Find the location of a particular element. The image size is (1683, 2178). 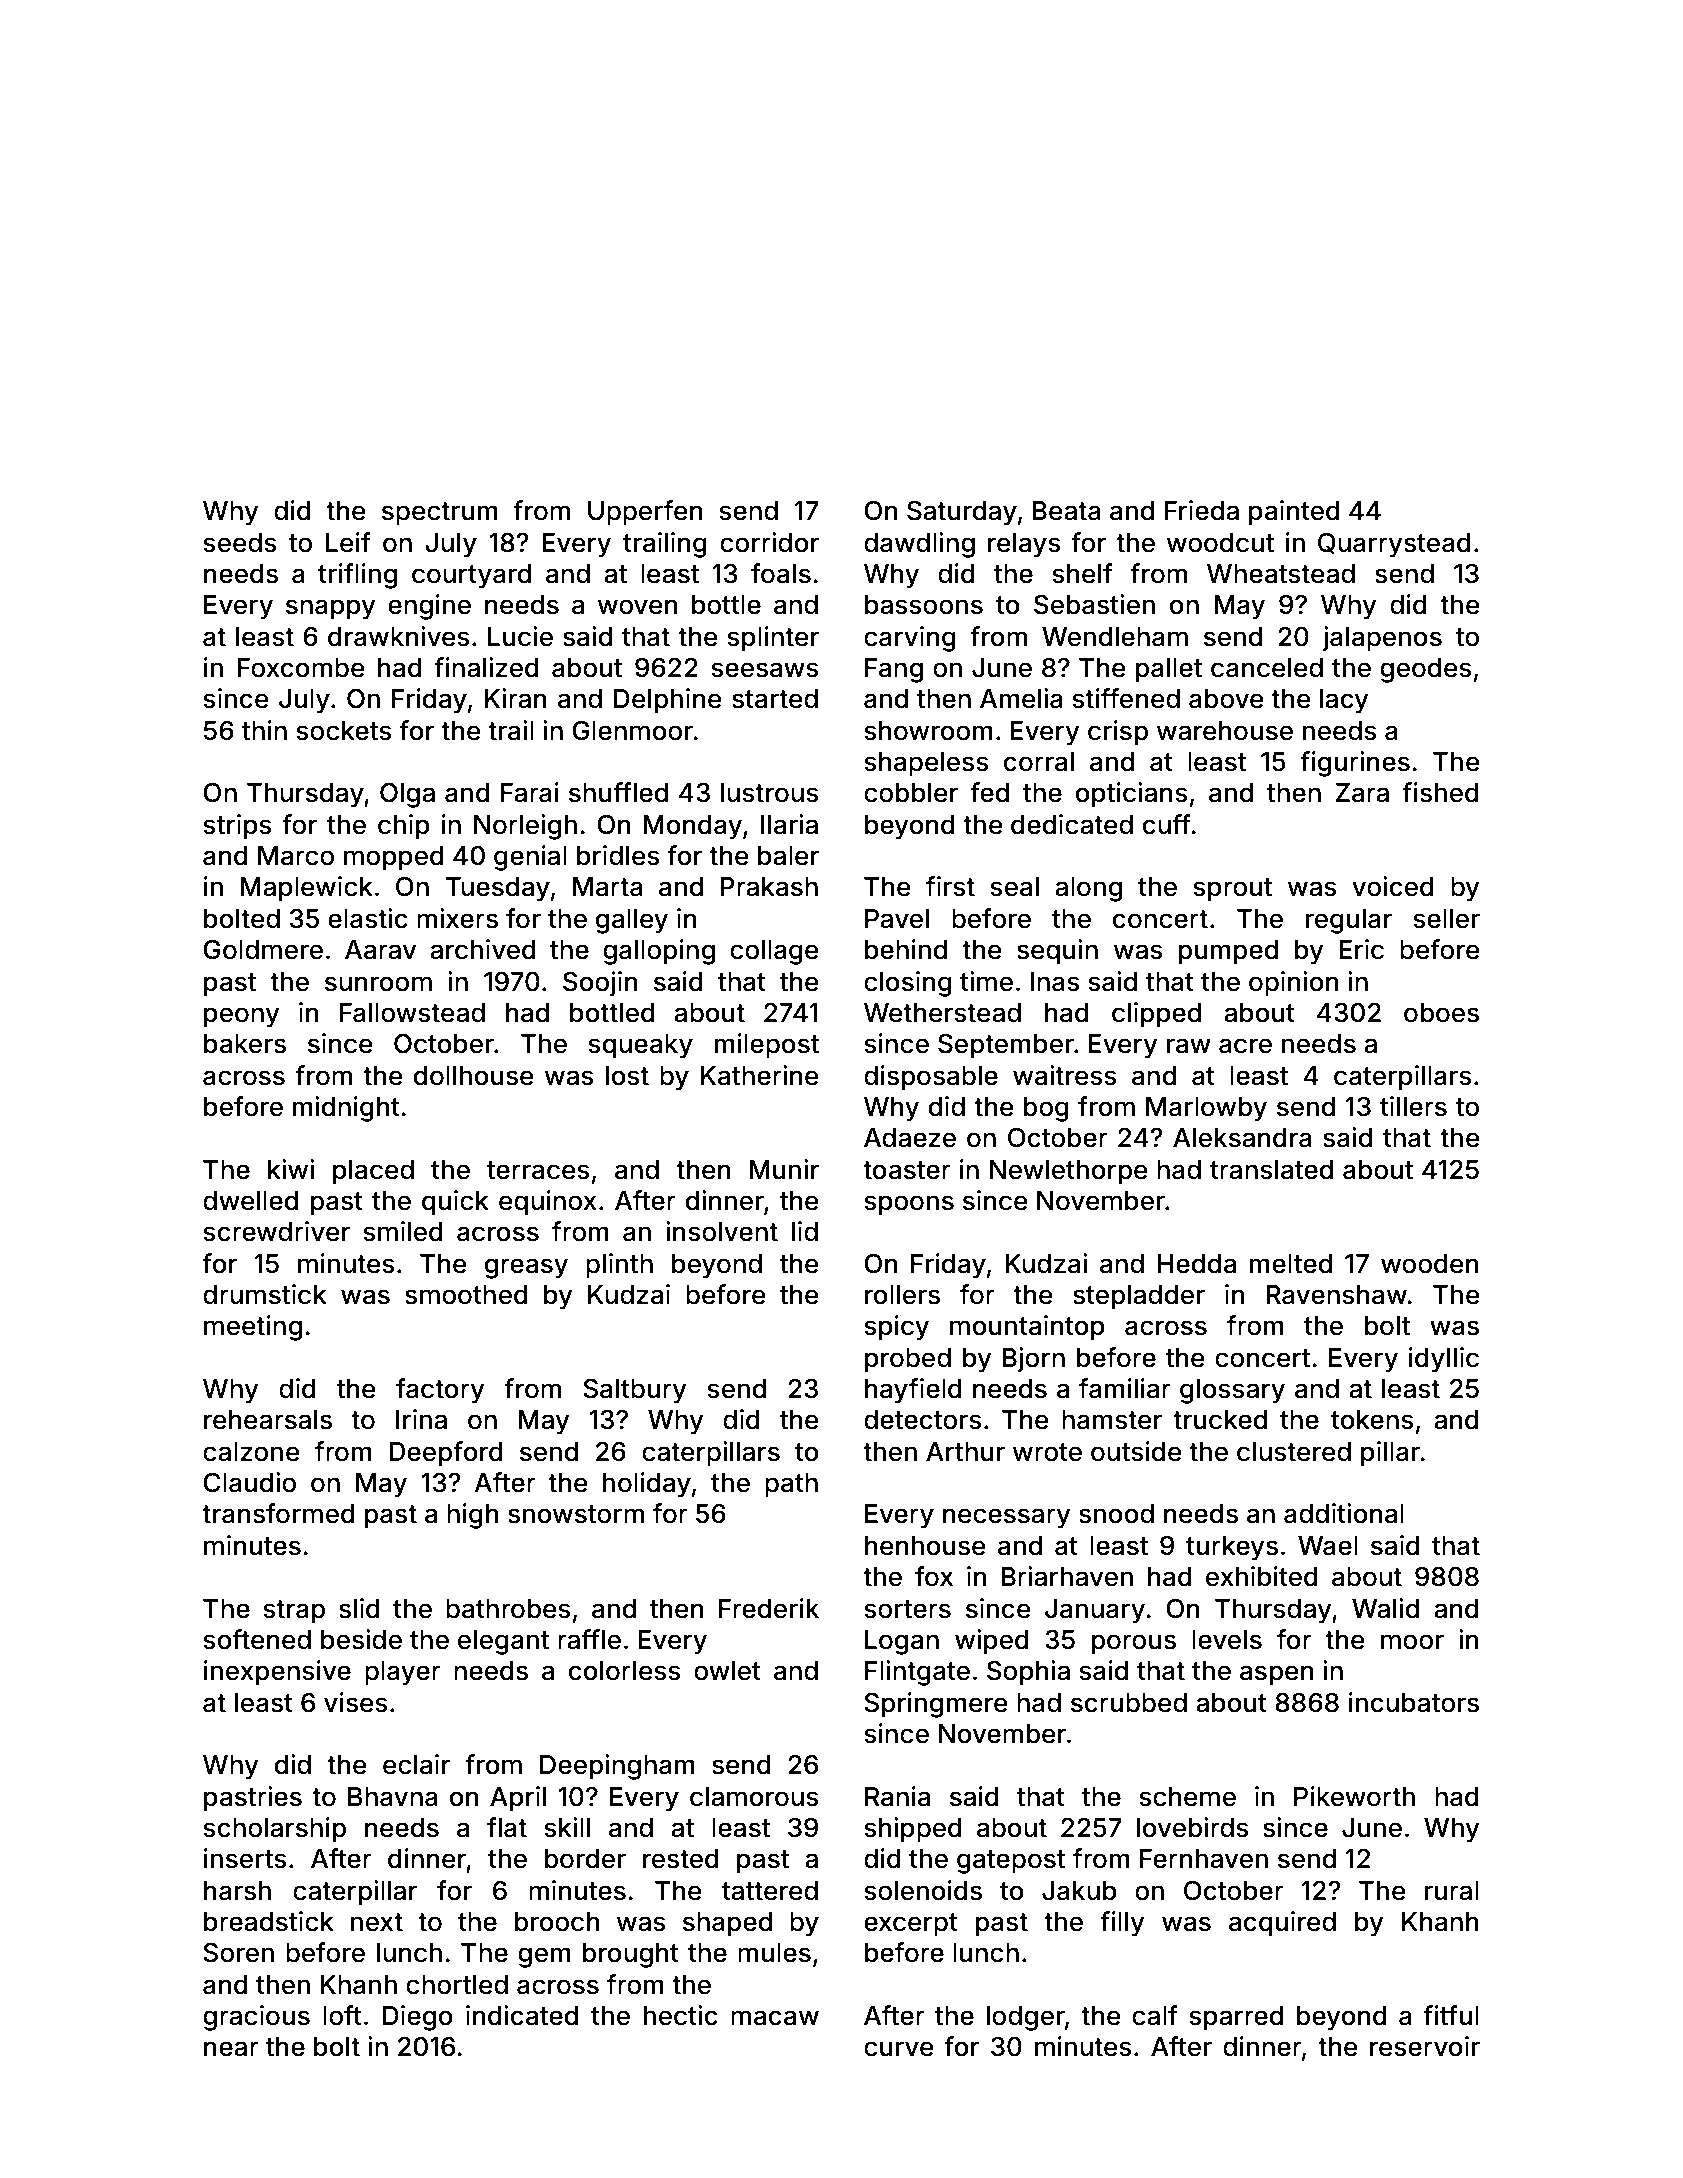

Quarrystead is located at coordinates (1394, 545).
